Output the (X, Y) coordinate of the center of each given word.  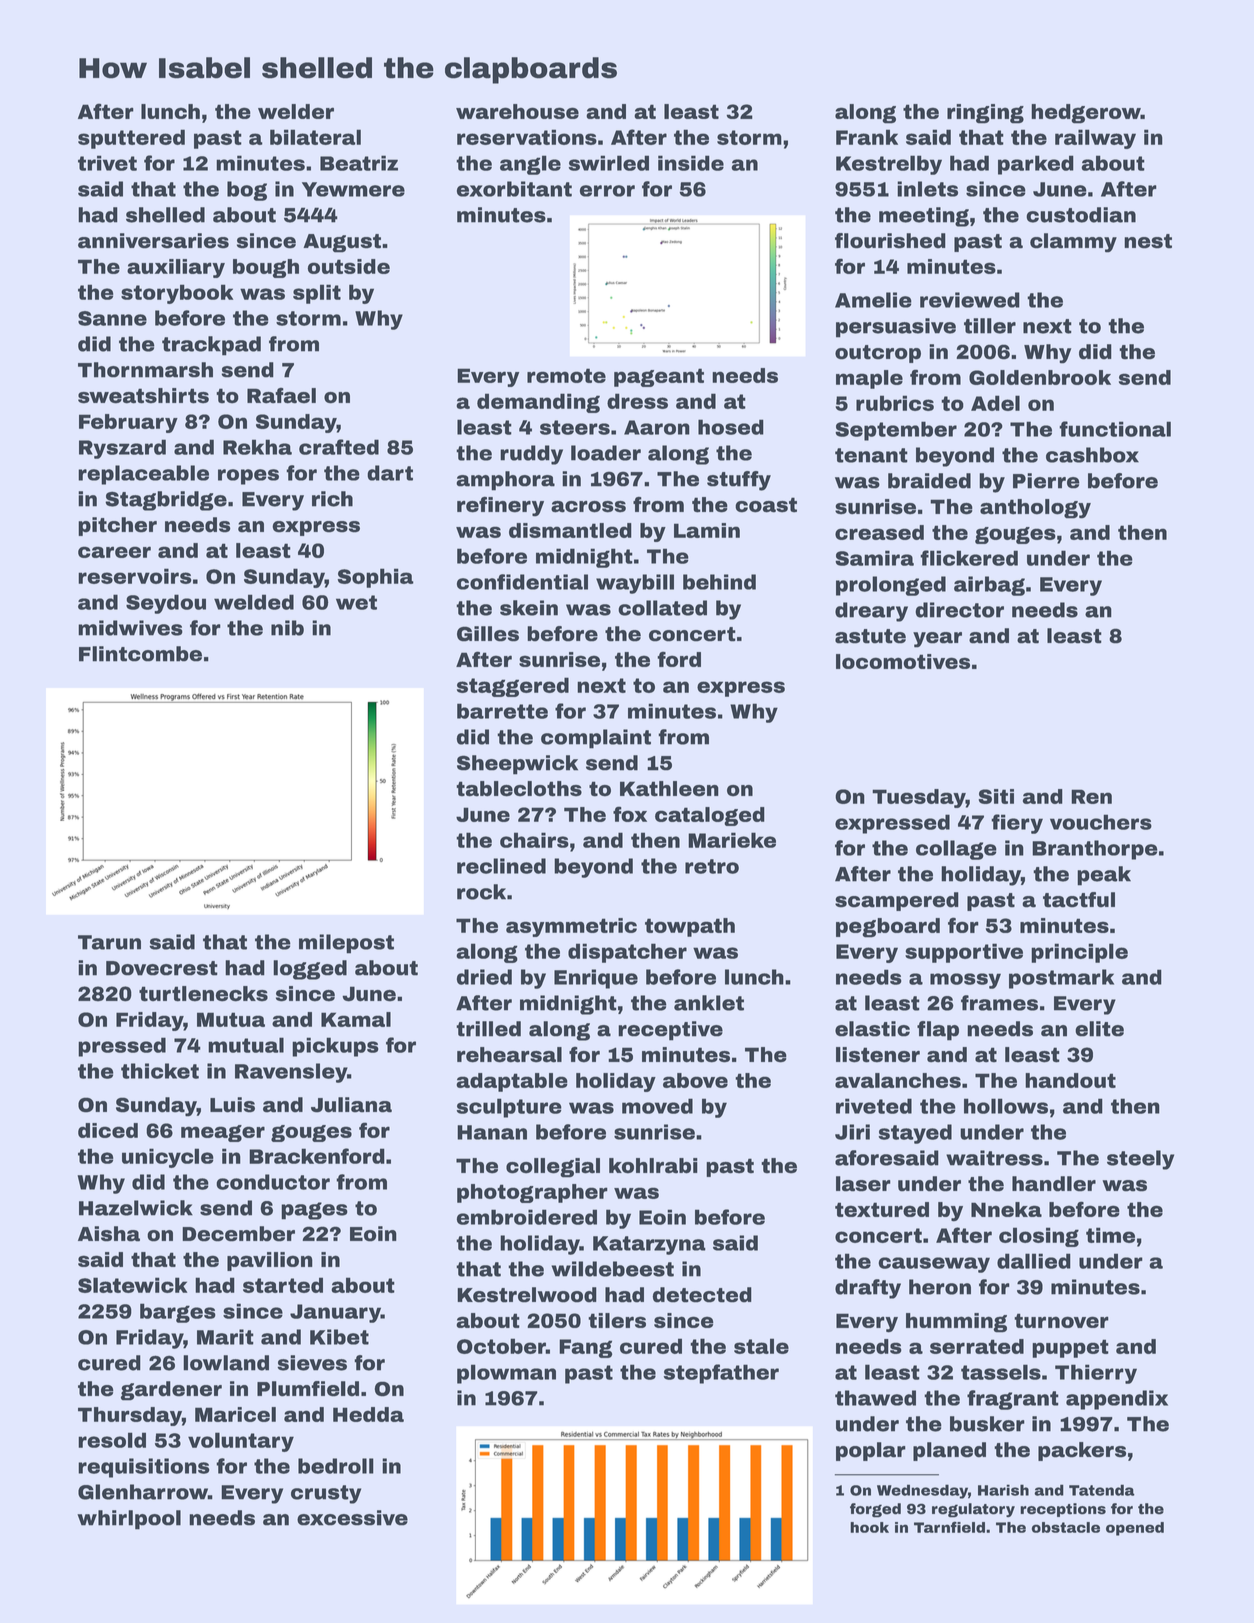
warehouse (517, 111)
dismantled (570, 530)
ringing (985, 114)
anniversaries (153, 241)
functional (1115, 429)
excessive (352, 1518)
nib (287, 628)
